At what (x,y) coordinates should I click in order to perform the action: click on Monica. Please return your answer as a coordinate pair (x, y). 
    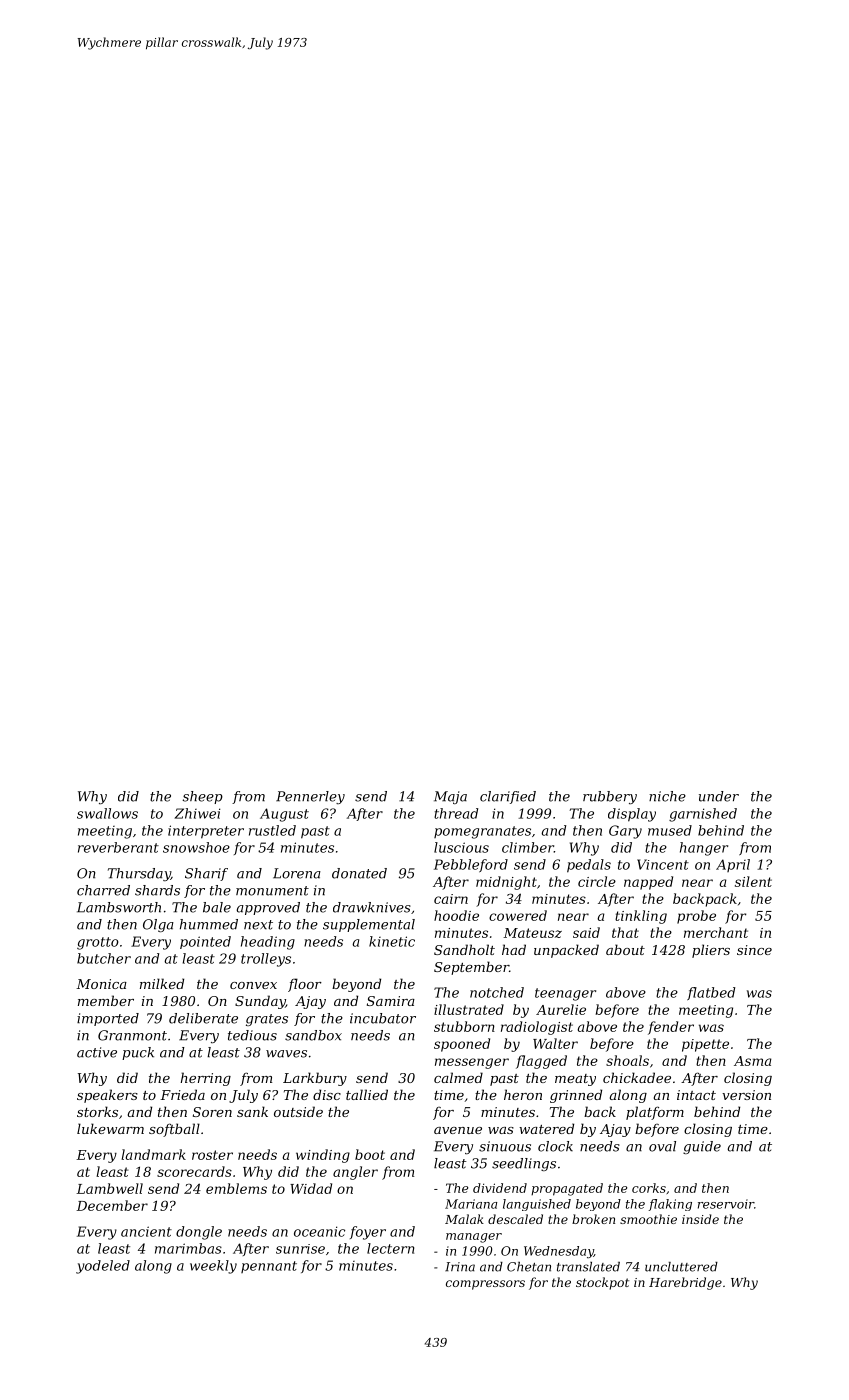
    Looking at the image, I should click on (101, 984).
